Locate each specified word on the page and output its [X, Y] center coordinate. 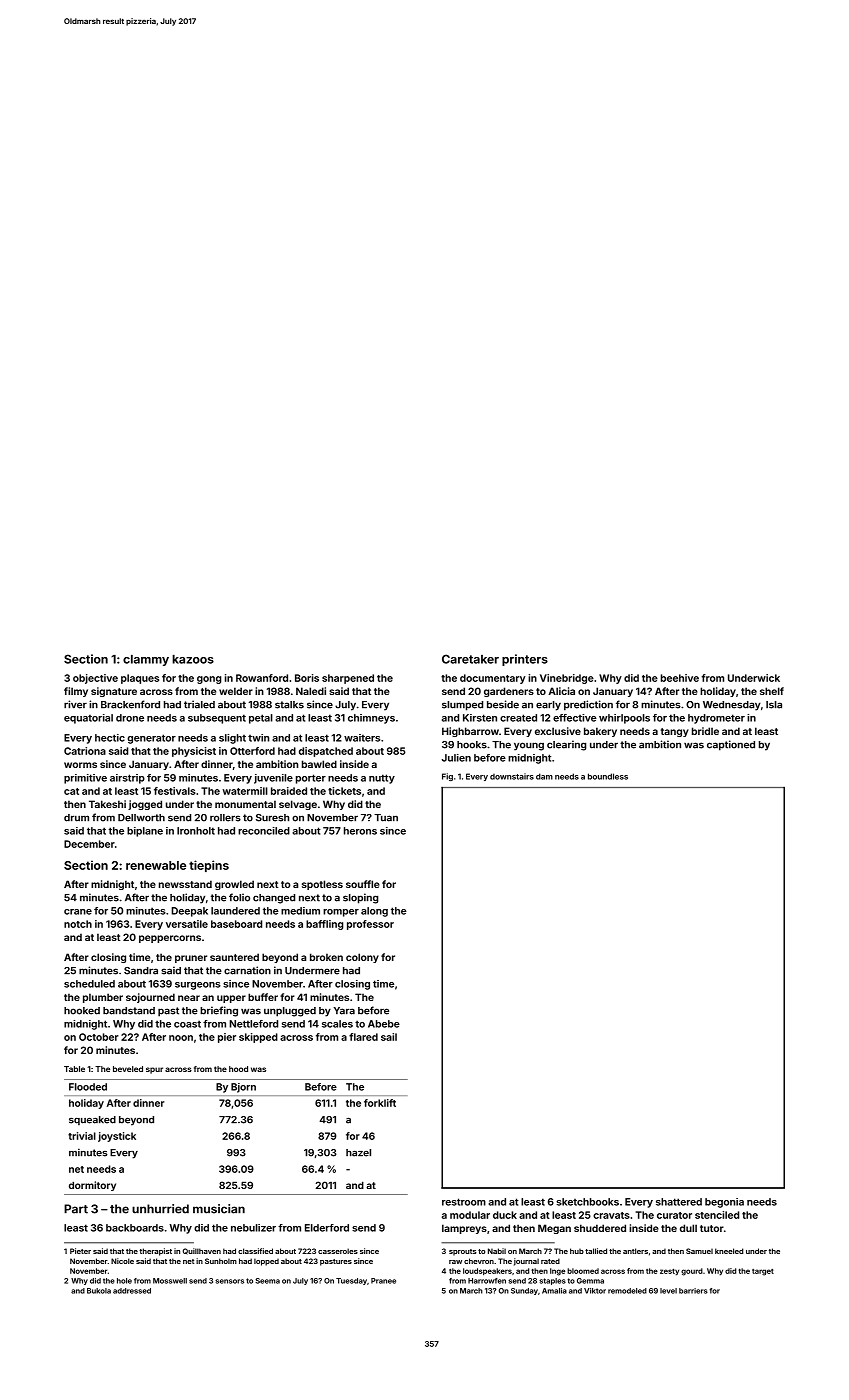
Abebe [384, 1024]
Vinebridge [567, 679]
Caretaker [470, 659]
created [518, 718]
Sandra [141, 971]
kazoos [193, 659]
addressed [132, 1291]
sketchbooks [587, 1202]
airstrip [127, 779]
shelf [772, 691]
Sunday [524, 1291]
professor [370, 925]
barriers [693, 1291]
